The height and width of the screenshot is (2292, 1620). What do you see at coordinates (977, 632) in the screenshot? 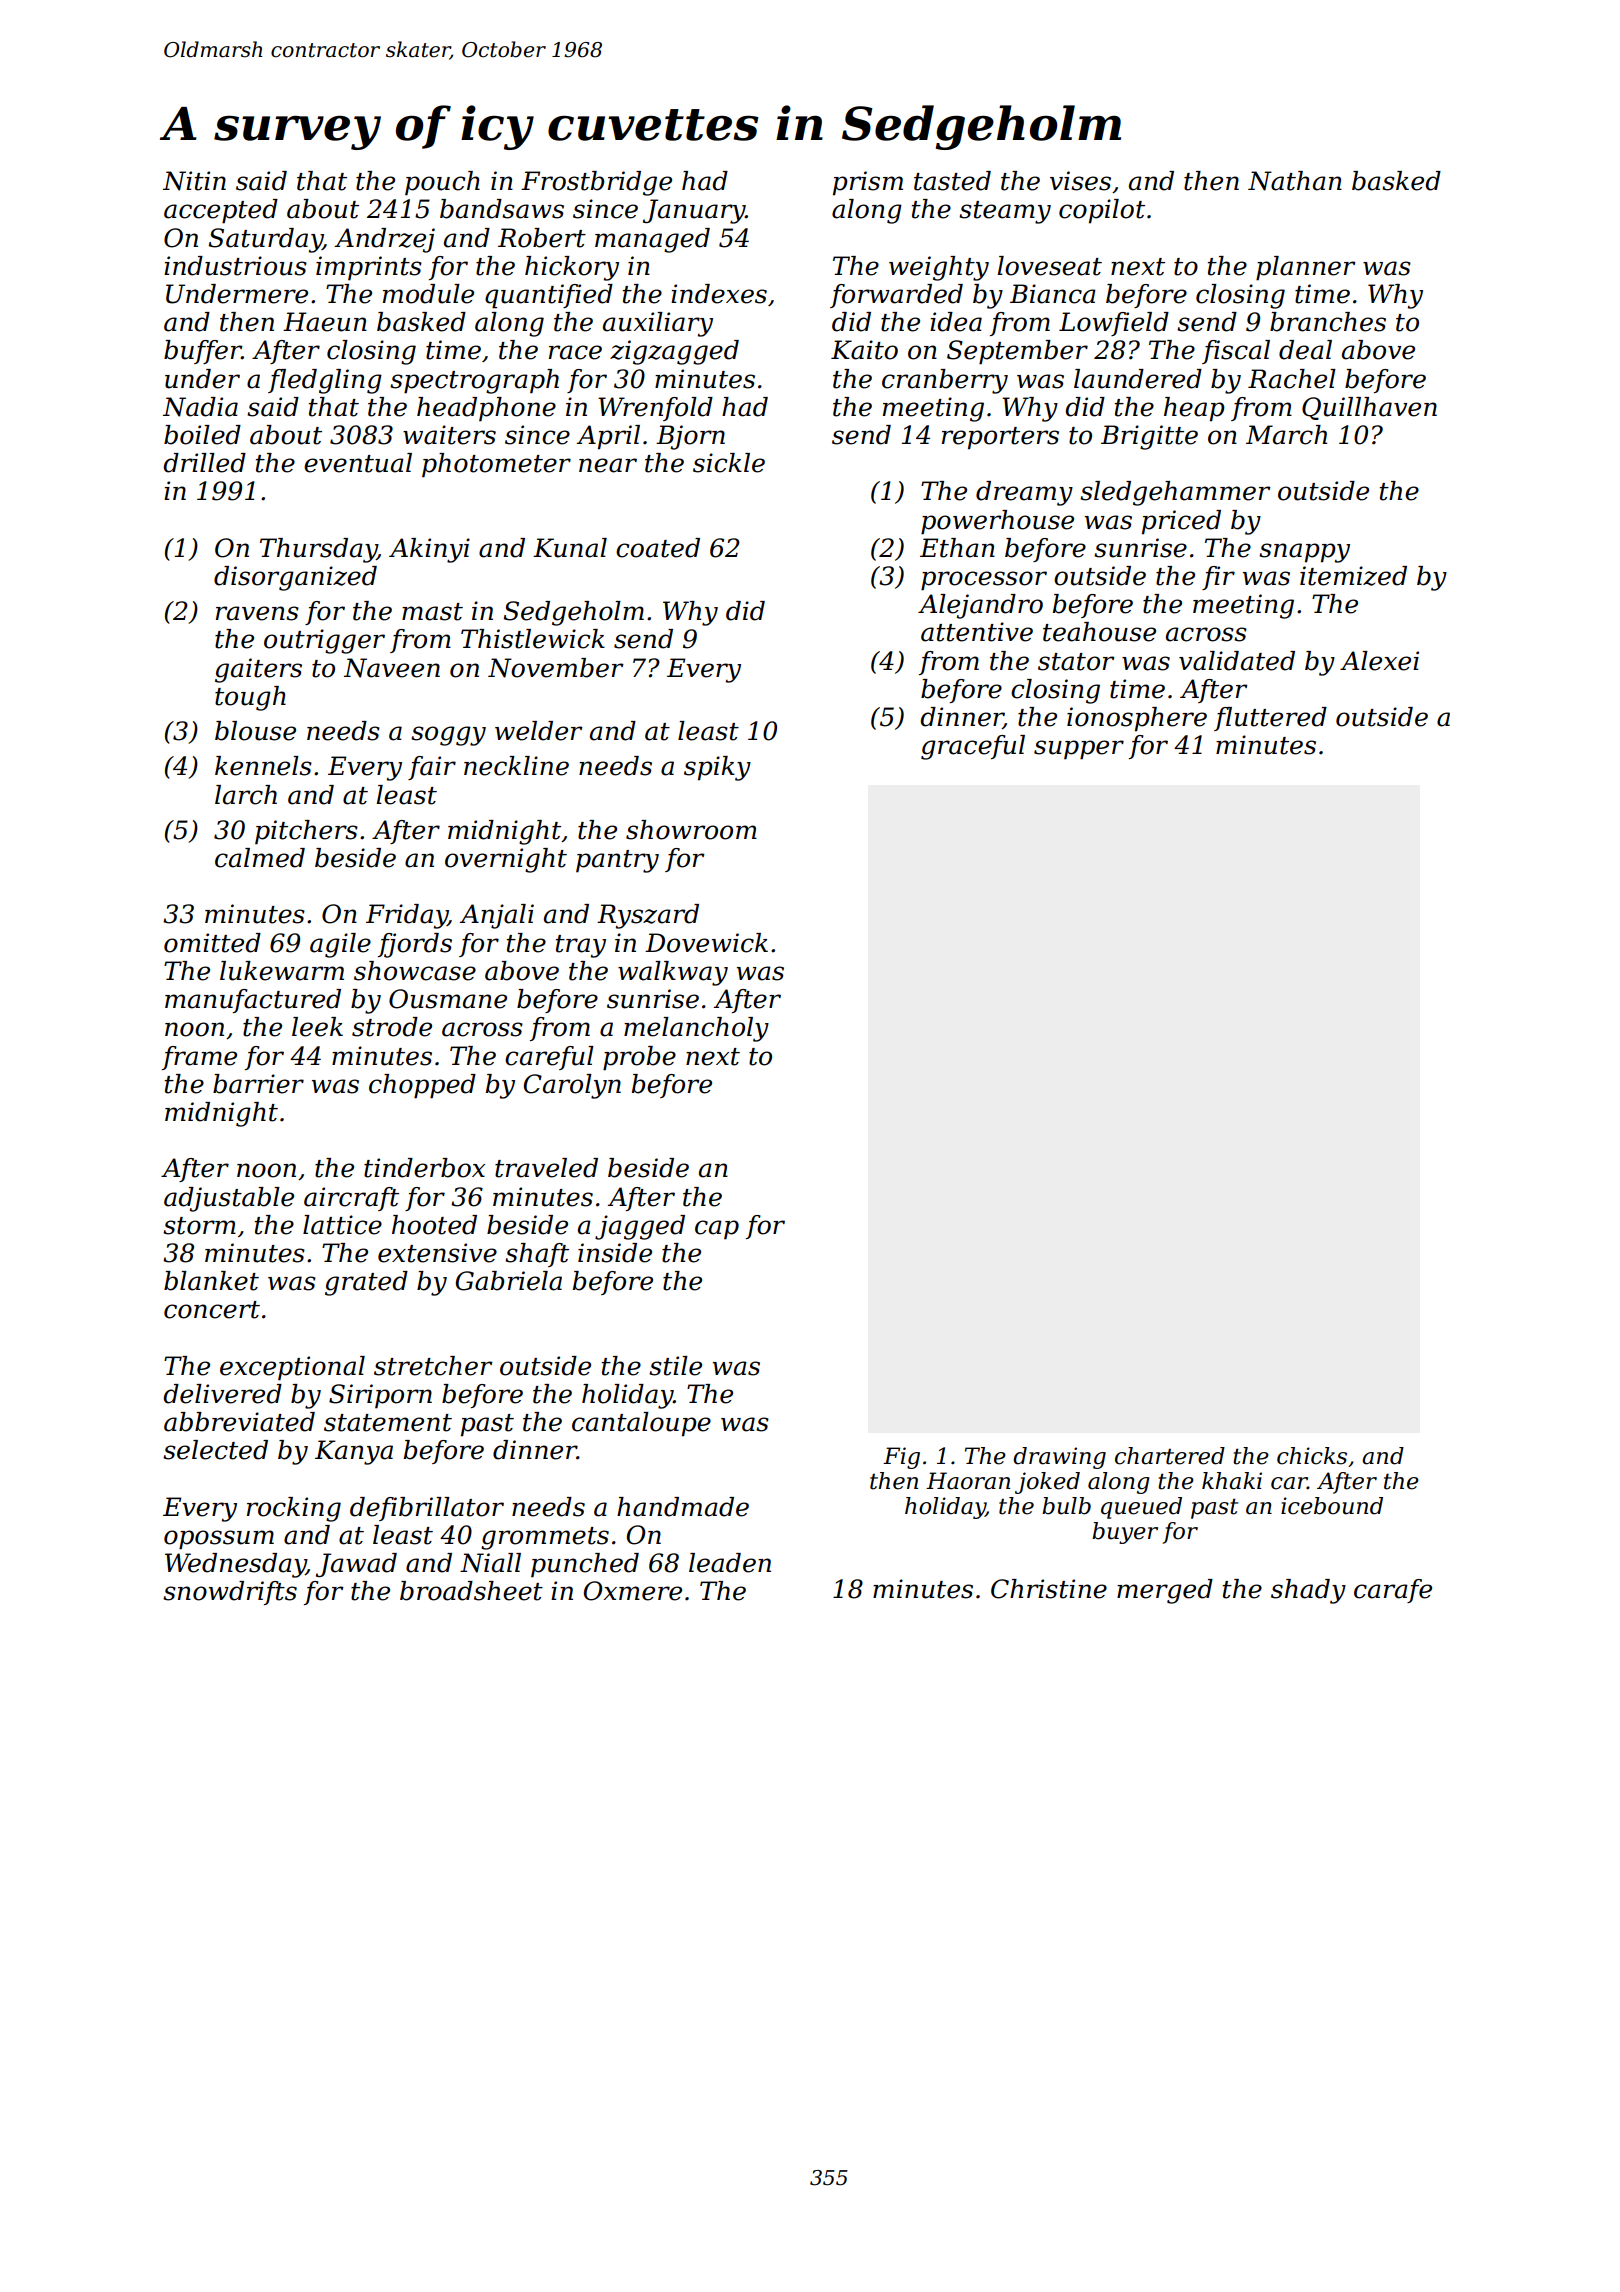
I see `attentive` at bounding box center [977, 632].
